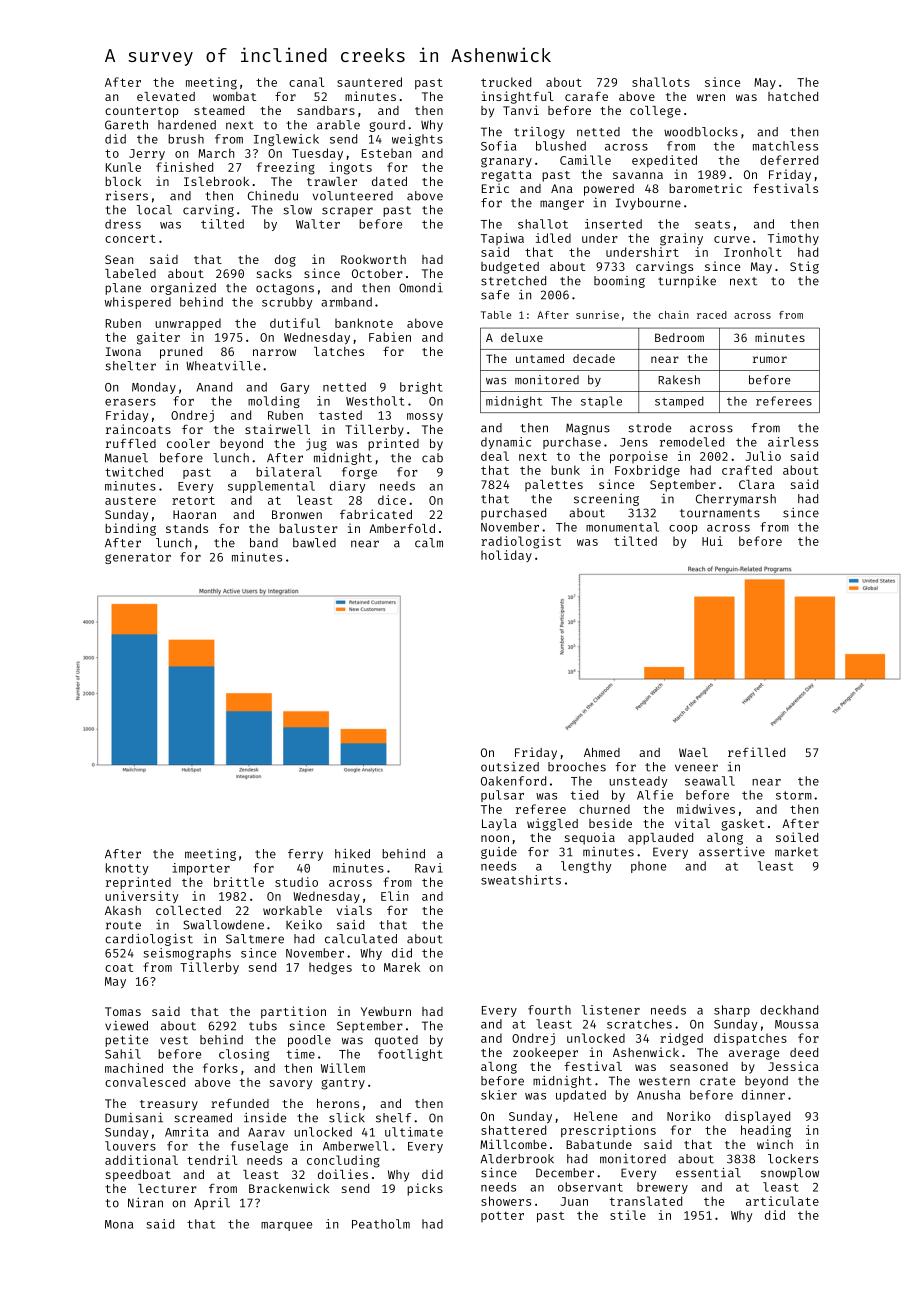  Describe the element at coordinates (286, 1226) in the screenshot. I see `marquee` at that location.
